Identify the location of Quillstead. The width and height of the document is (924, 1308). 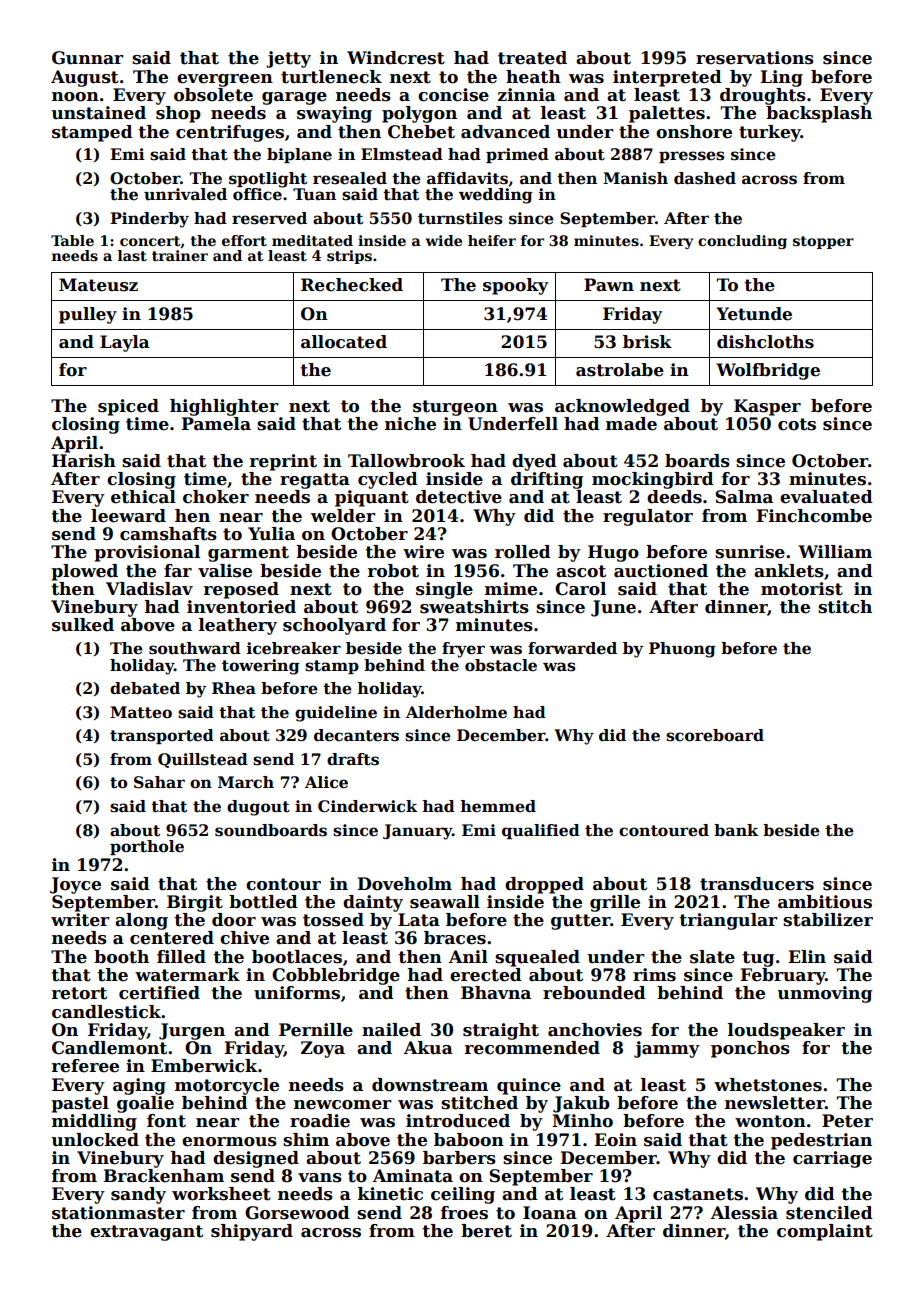
(203, 760).
